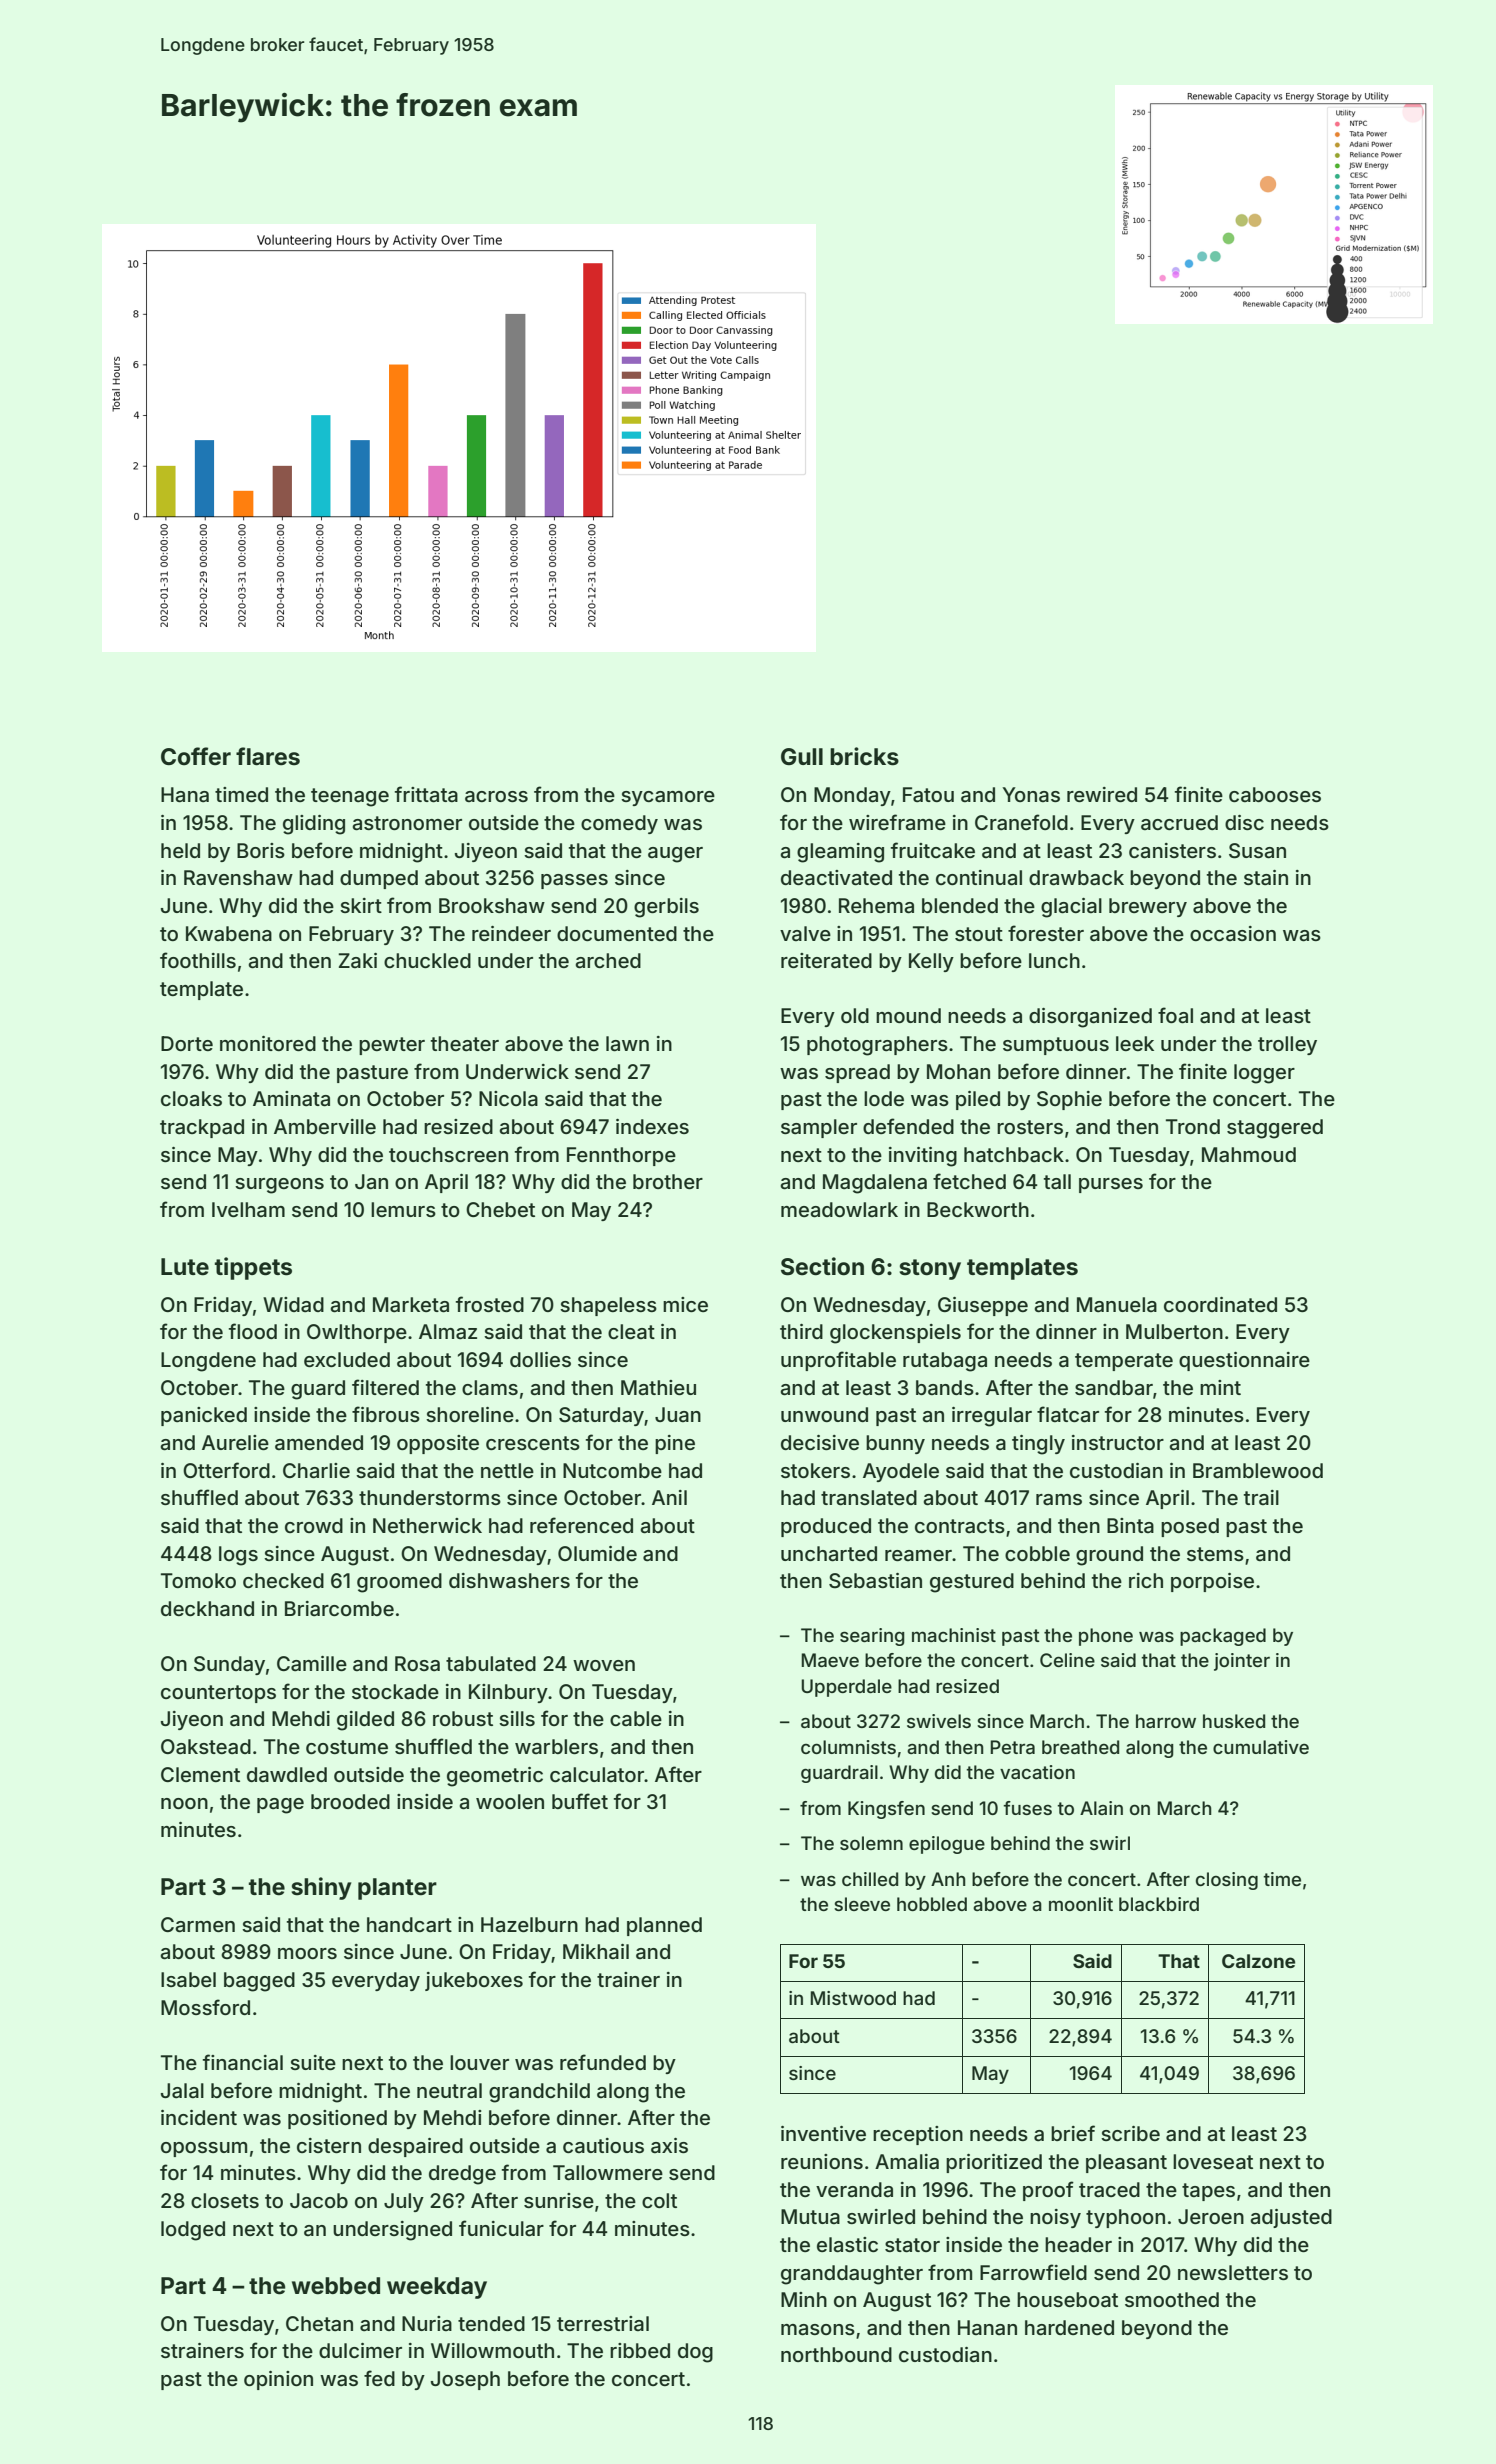 The image size is (1496, 2464). I want to click on foal, so click(1175, 1015).
